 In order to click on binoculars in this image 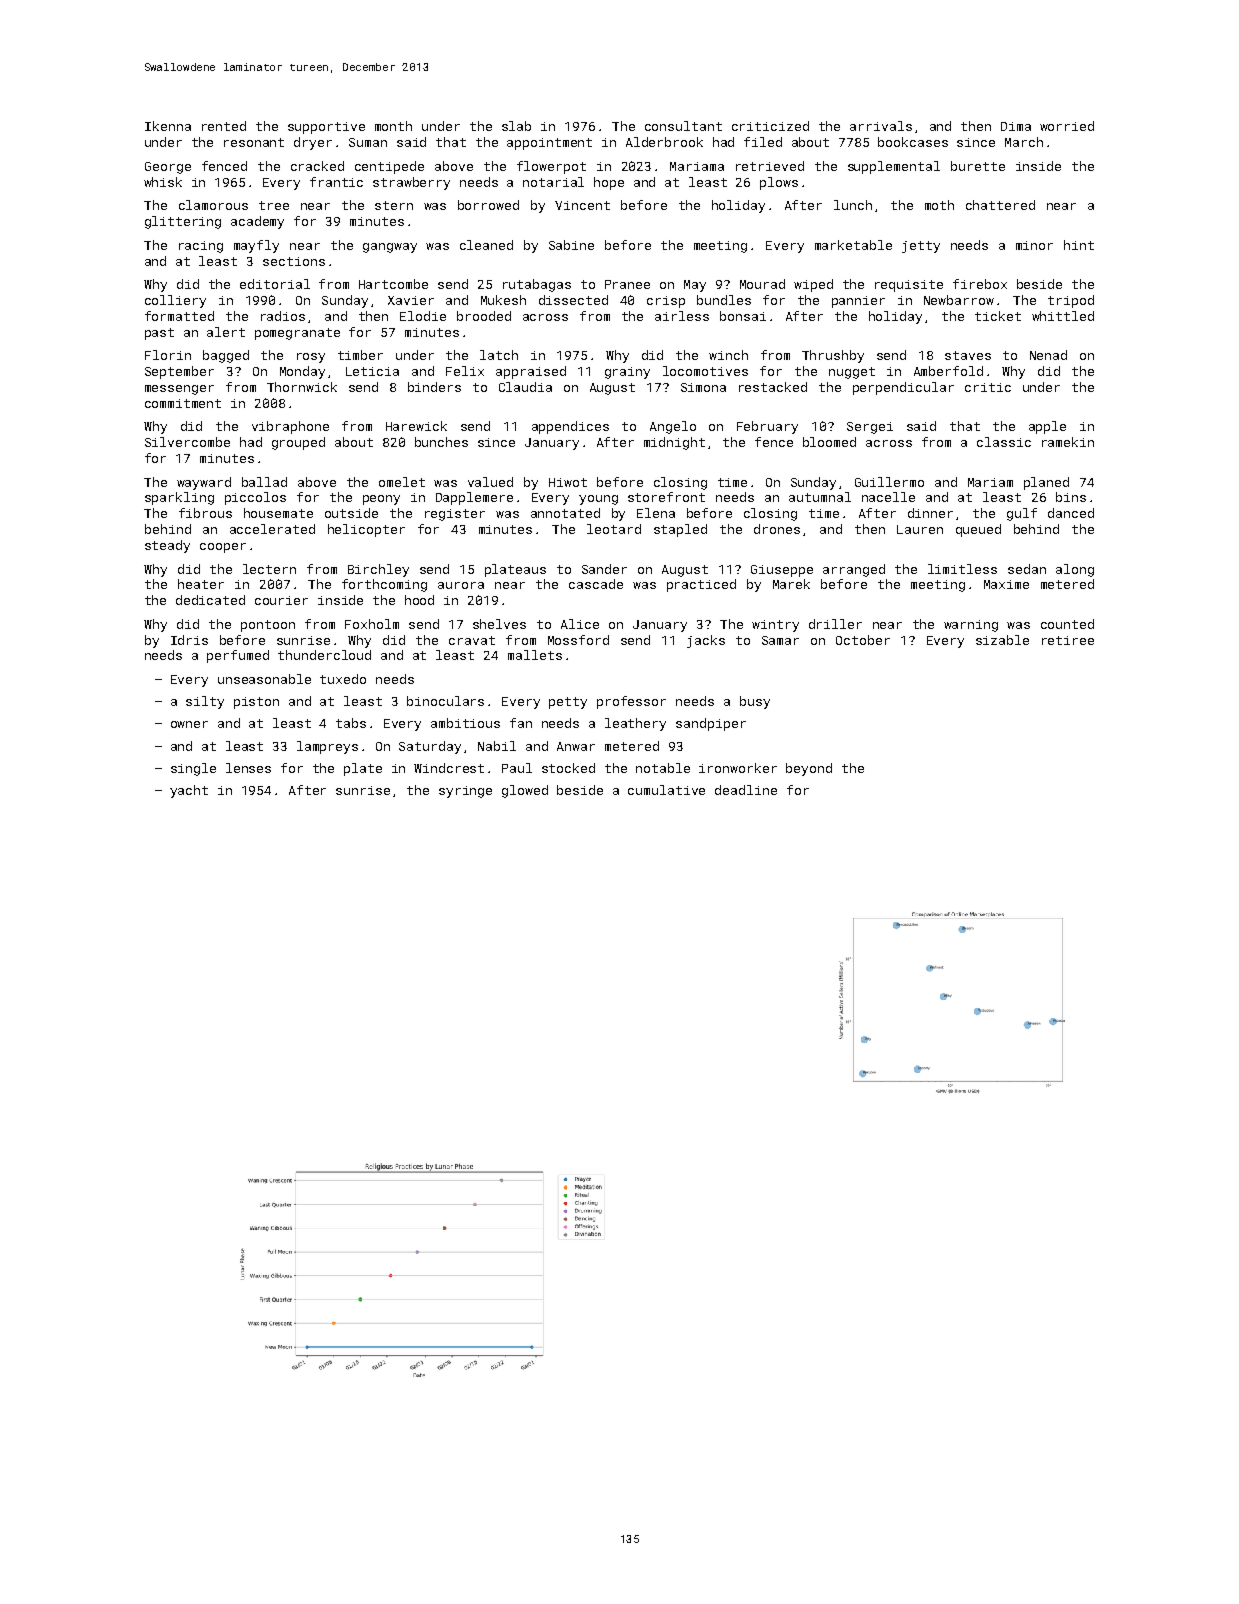, I will do `click(445, 701)`.
